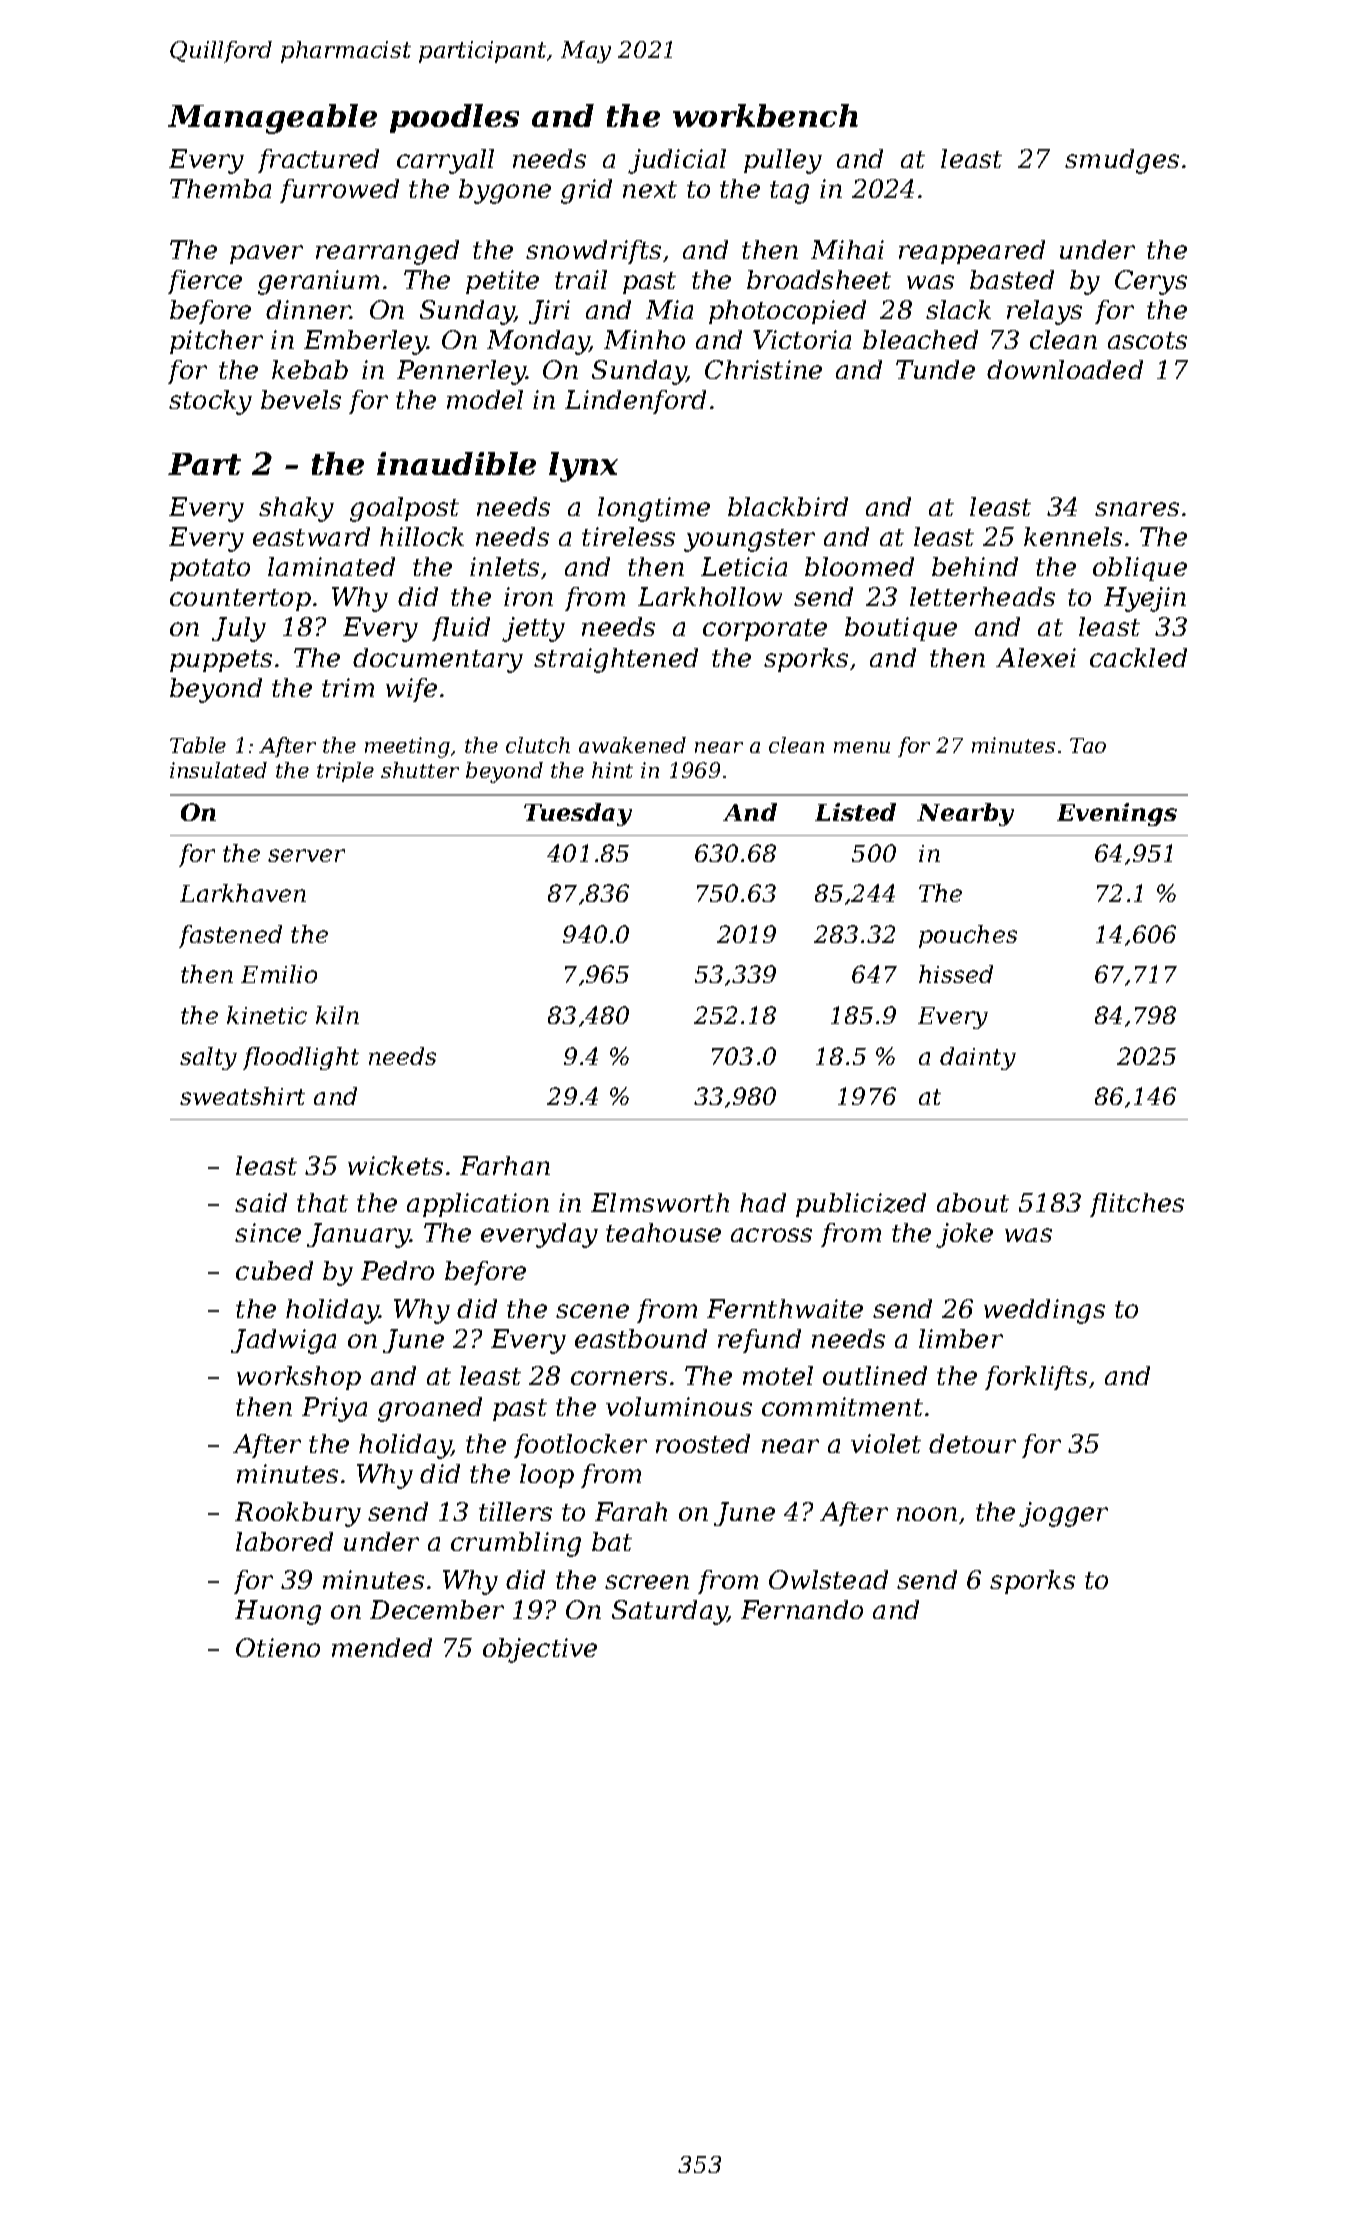 This document has width=1358, height=2237. I want to click on photocopied, so click(787, 312).
